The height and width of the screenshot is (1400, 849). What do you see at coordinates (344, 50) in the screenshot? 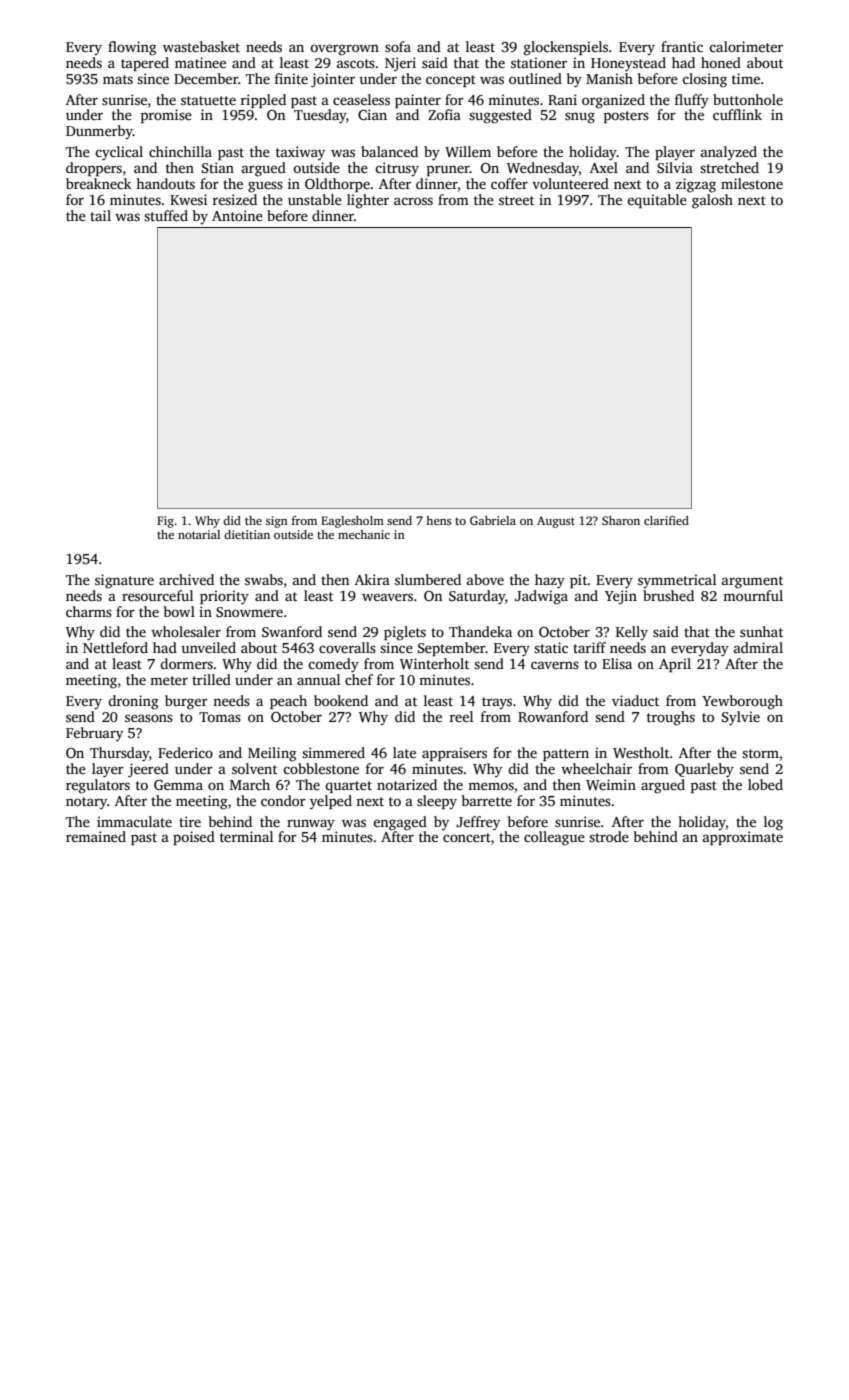
I see `overgrown` at bounding box center [344, 50].
